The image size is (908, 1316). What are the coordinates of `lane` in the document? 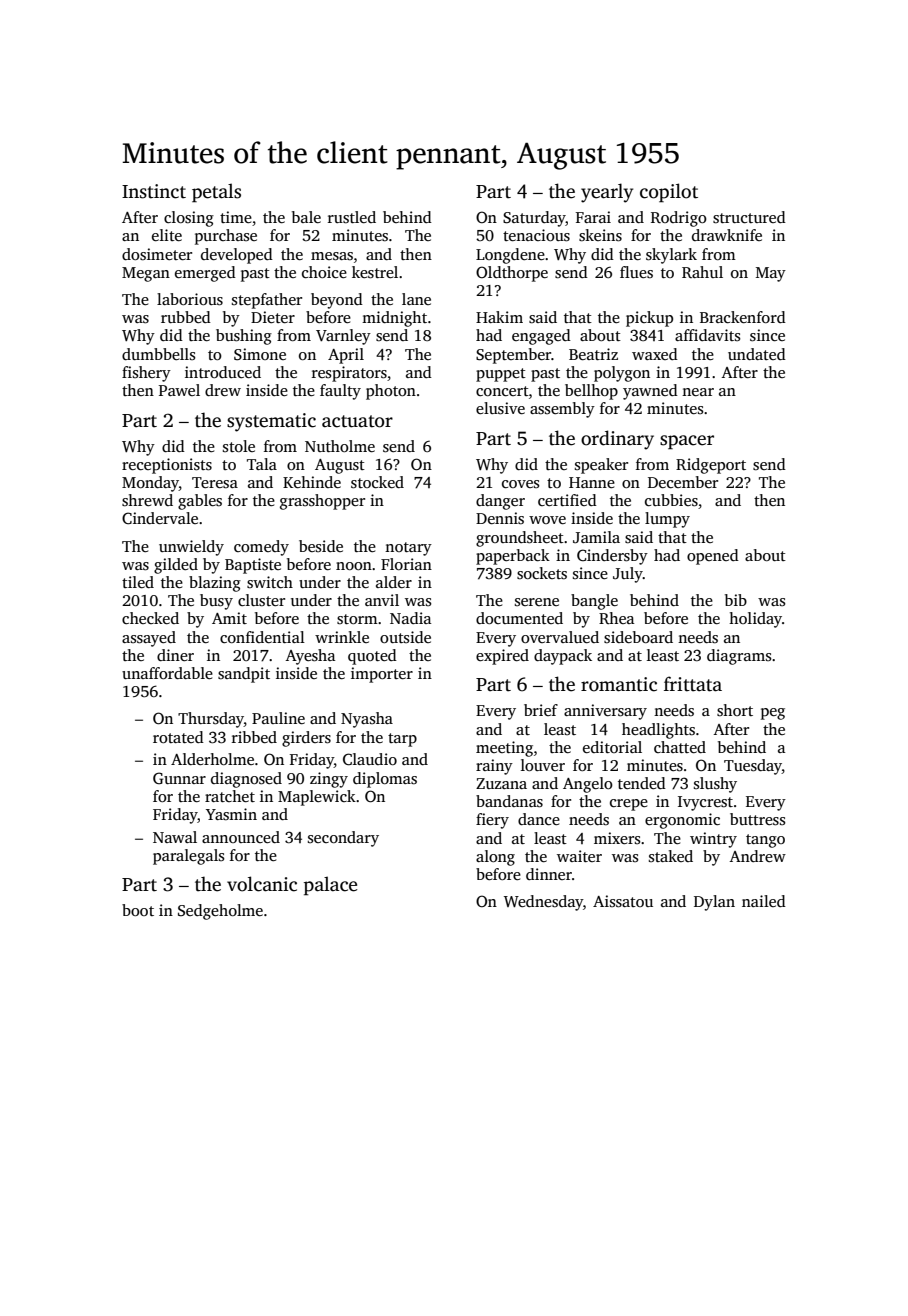 It's located at (416, 299).
